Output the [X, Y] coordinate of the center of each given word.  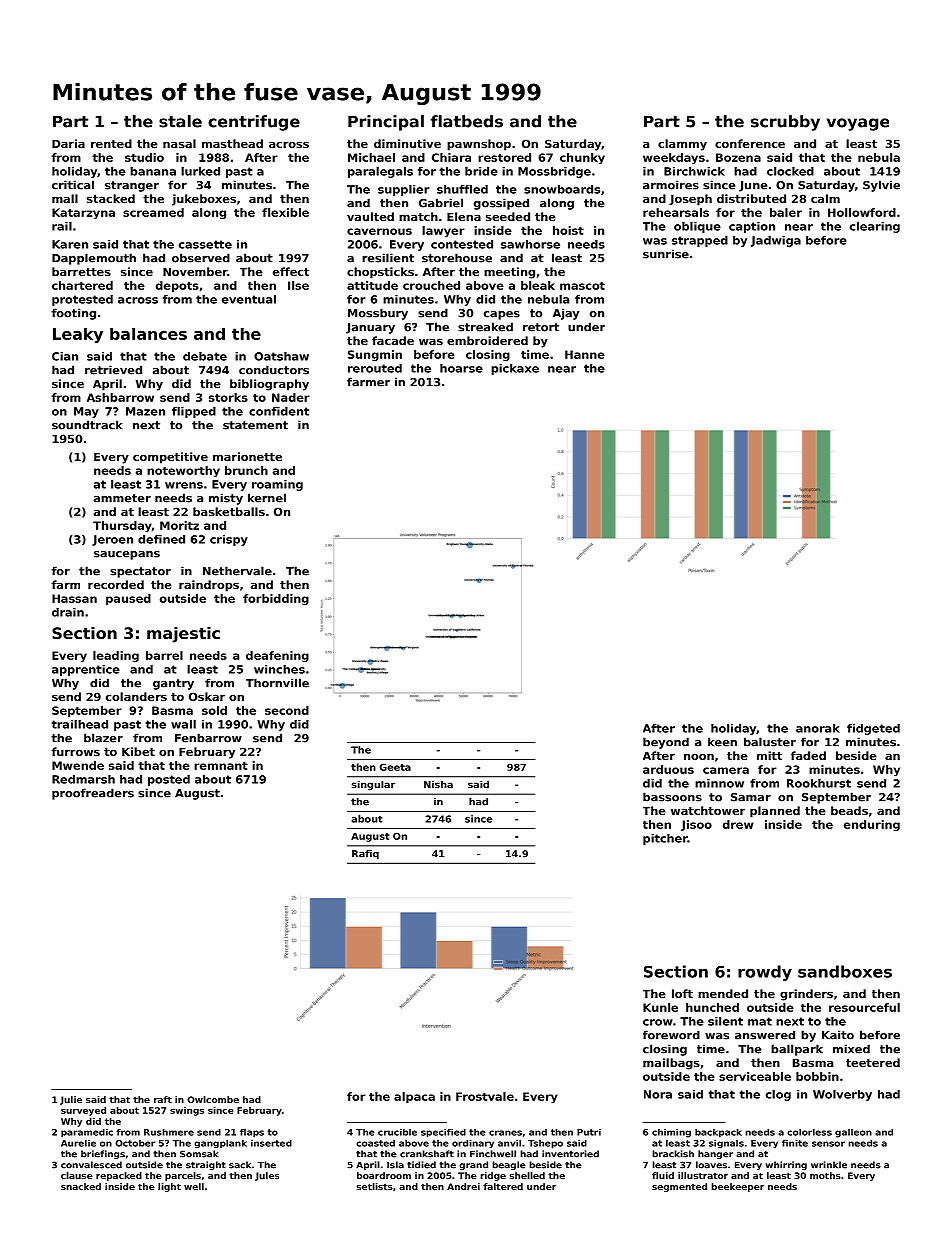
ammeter [122, 498]
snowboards [562, 189]
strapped [700, 241]
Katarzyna [83, 213]
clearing [875, 227]
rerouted [375, 368]
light [169, 1187]
